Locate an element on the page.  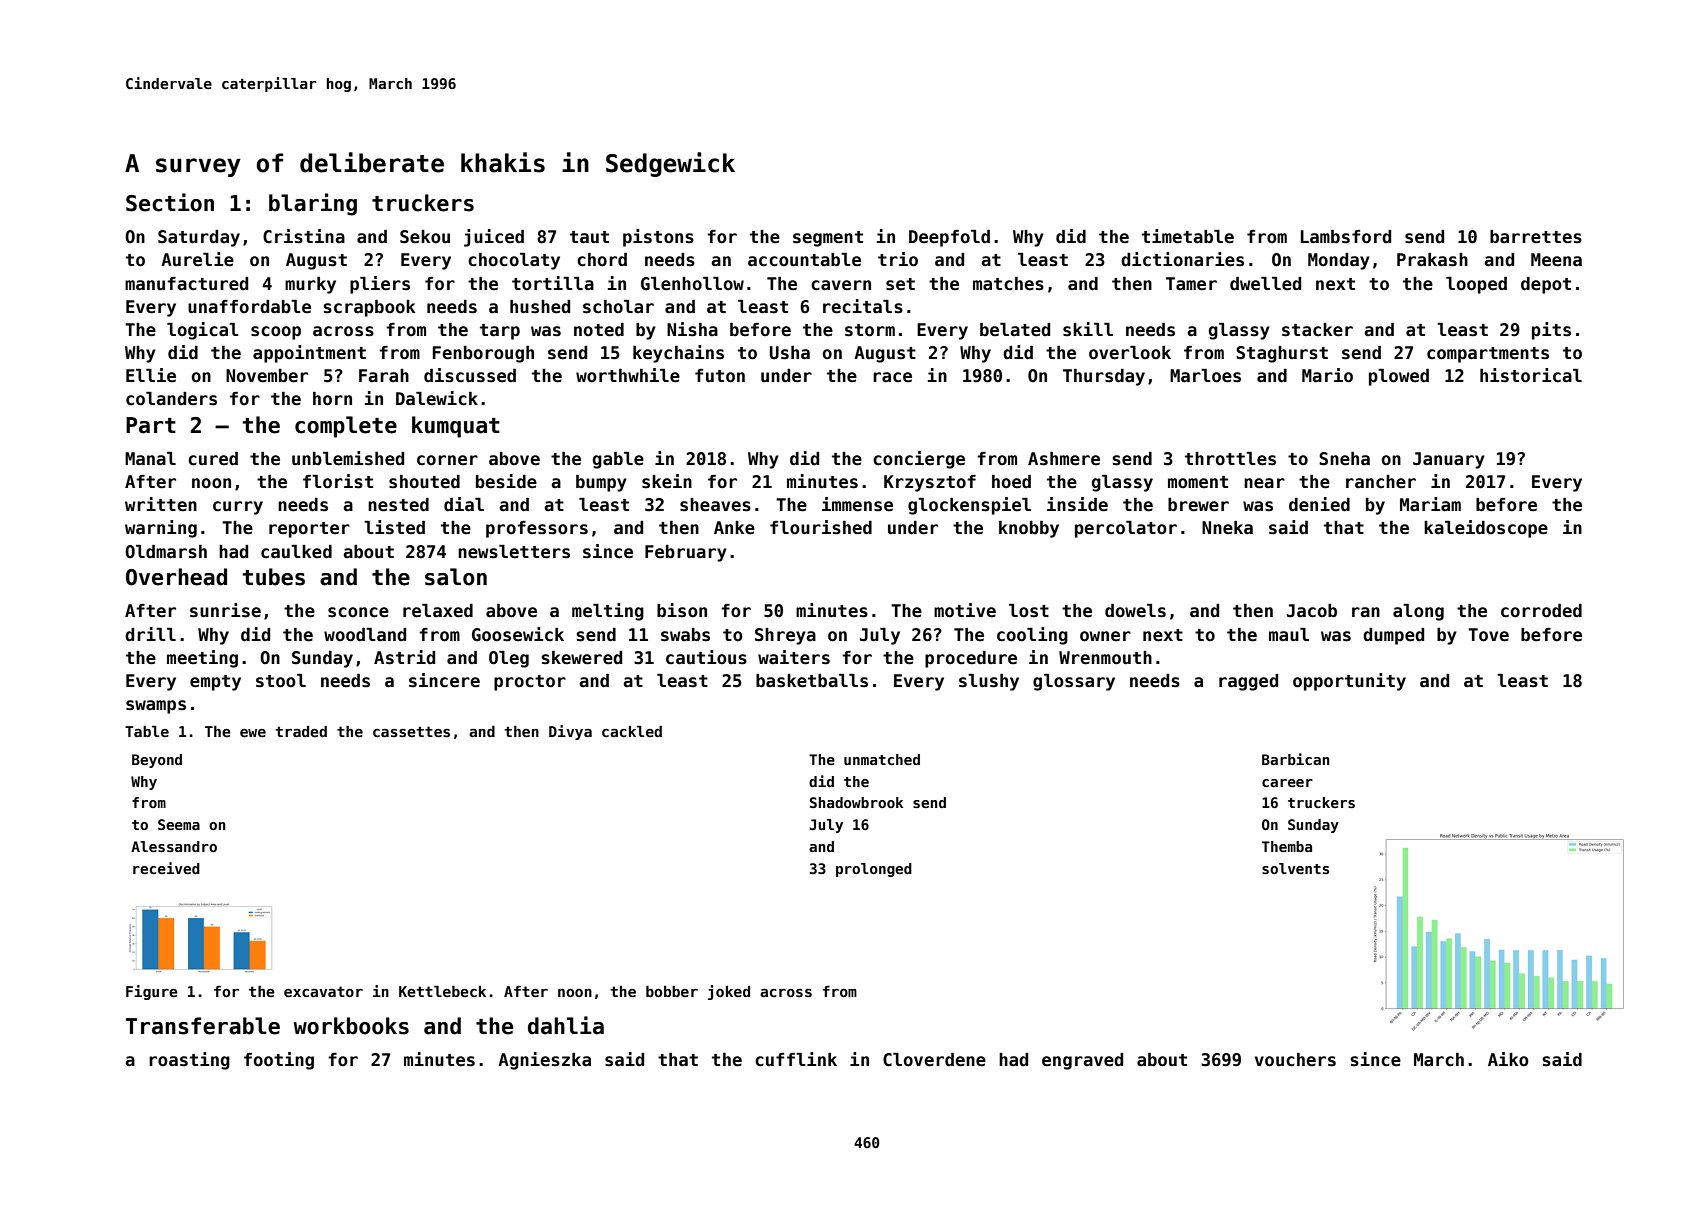
Section is located at coordinates (170, 202).
